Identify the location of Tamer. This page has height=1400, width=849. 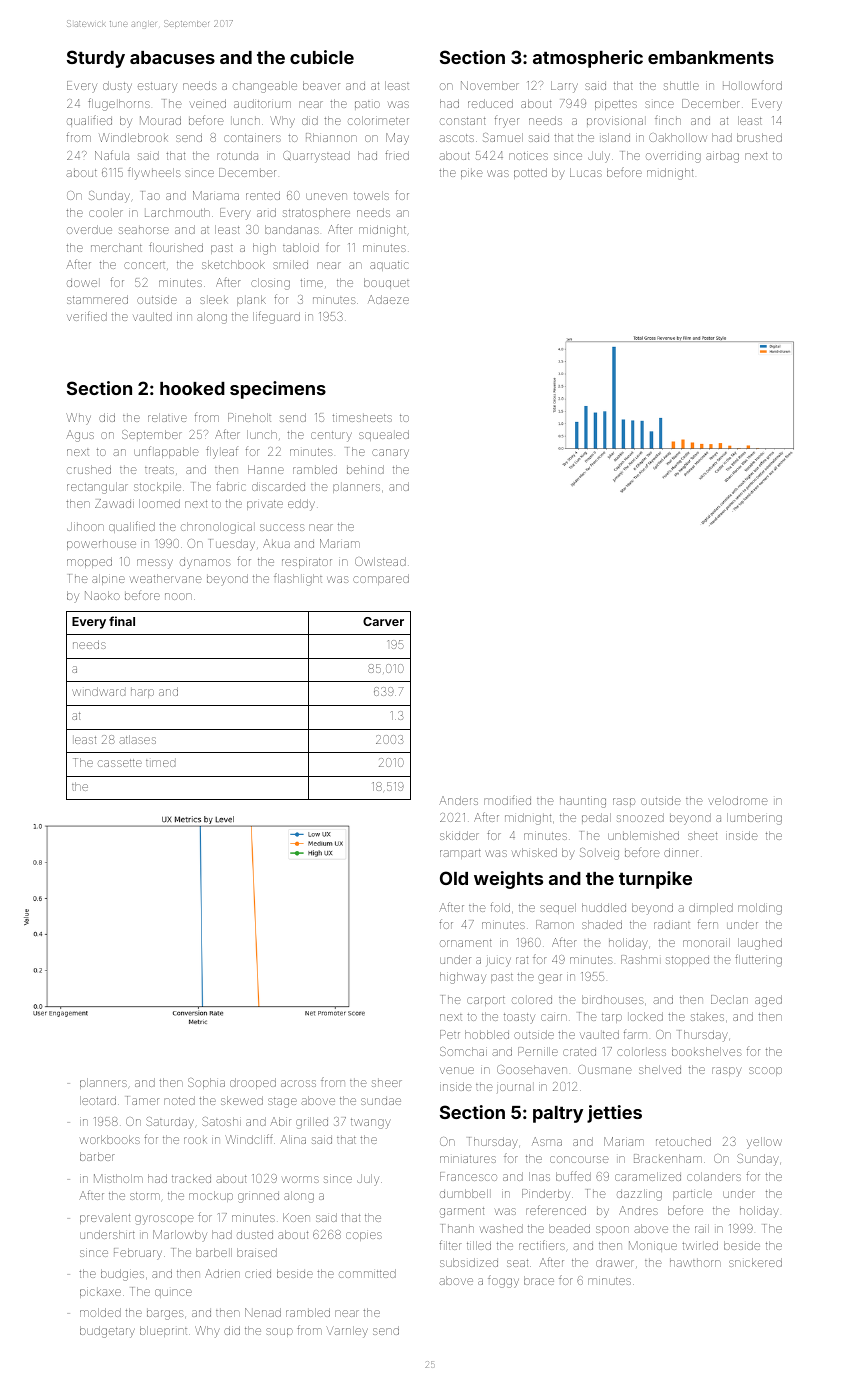
(143, 1100).
